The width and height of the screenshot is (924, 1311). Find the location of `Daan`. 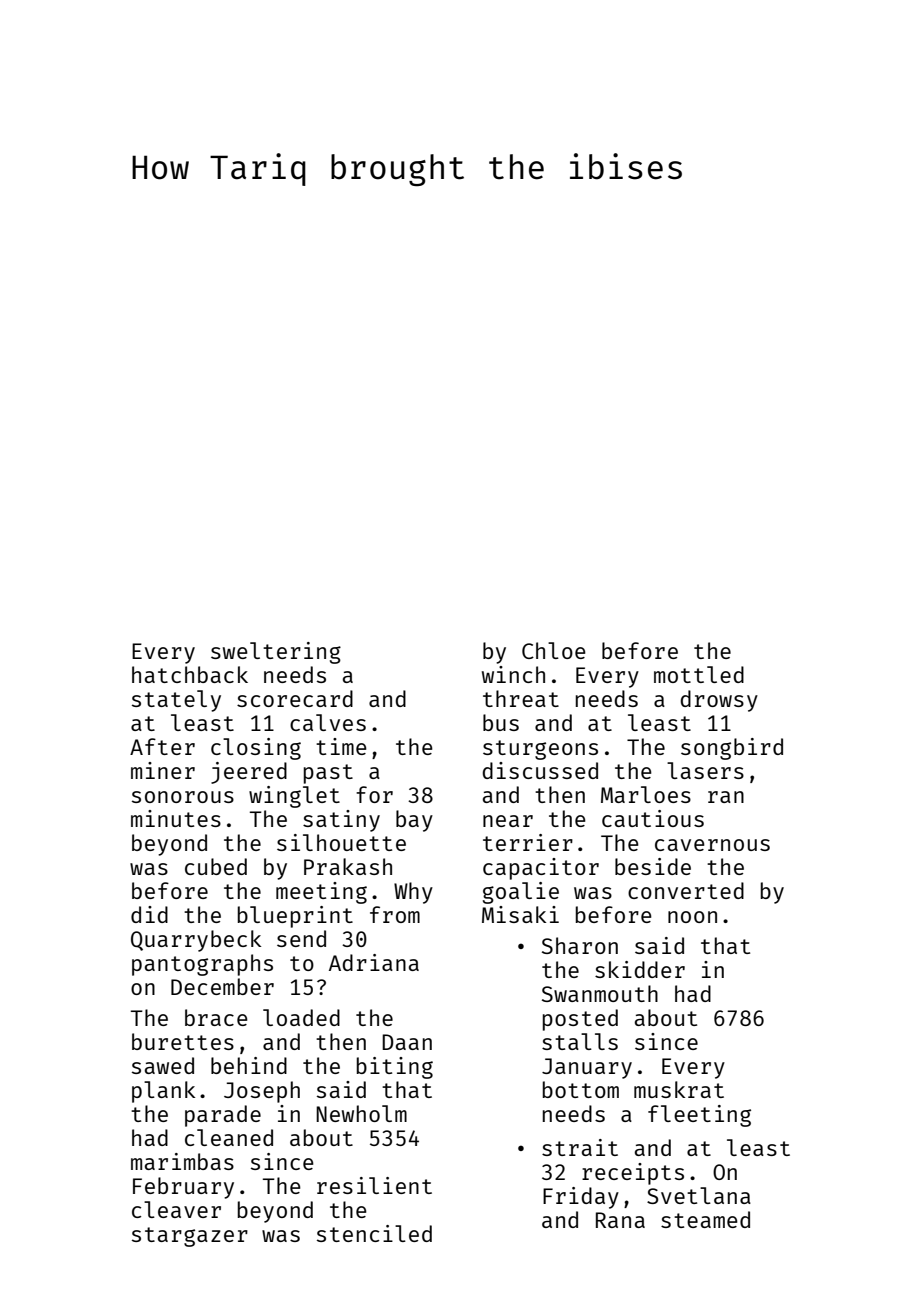

Daan is located at coordinates (407, 1042).
